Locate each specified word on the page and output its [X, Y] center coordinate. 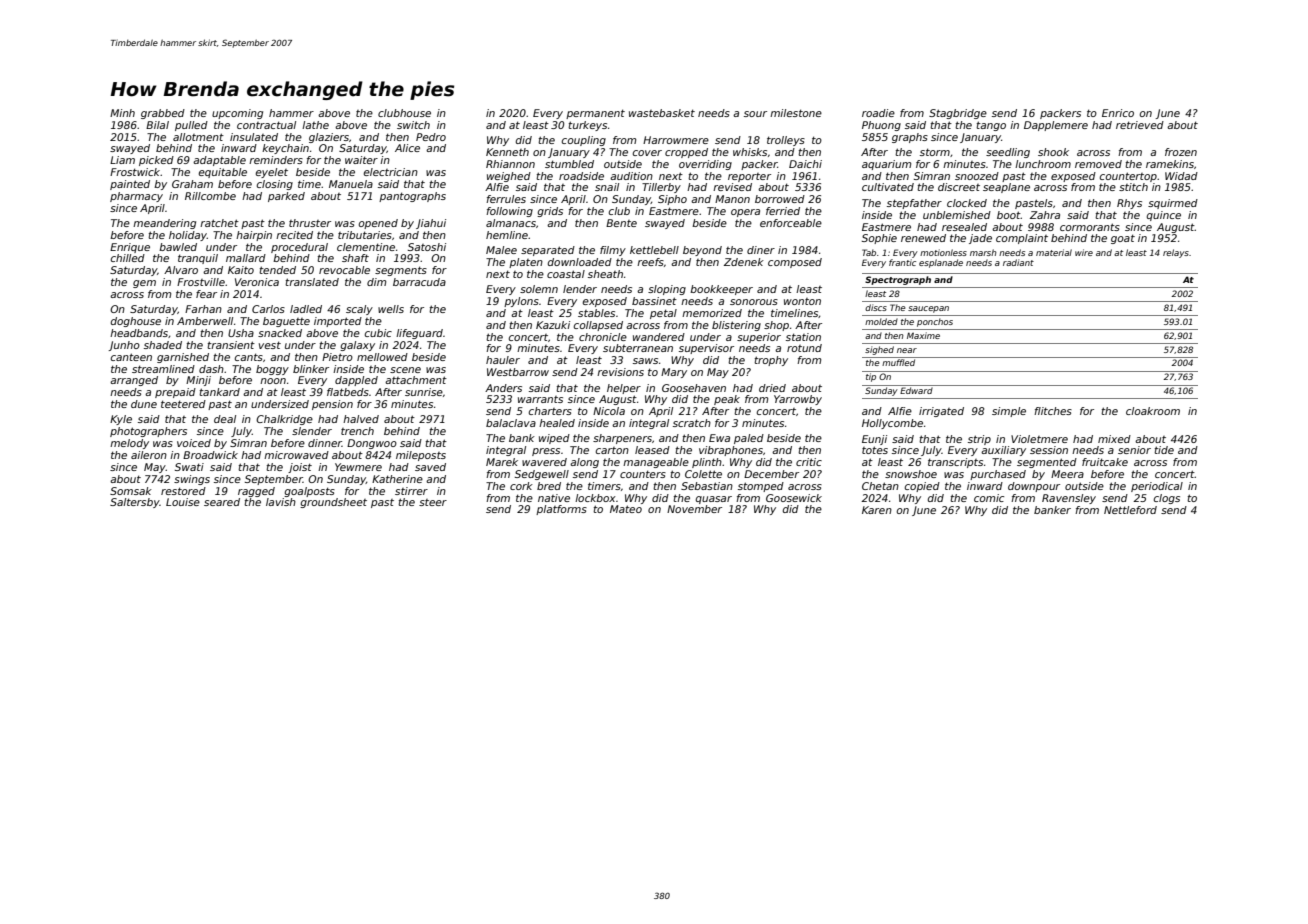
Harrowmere [676, 140]
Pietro [337, 357]
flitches [1053, 411]
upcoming [237, 114]
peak [727, 400]
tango [991, 126]
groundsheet [333, 503]
